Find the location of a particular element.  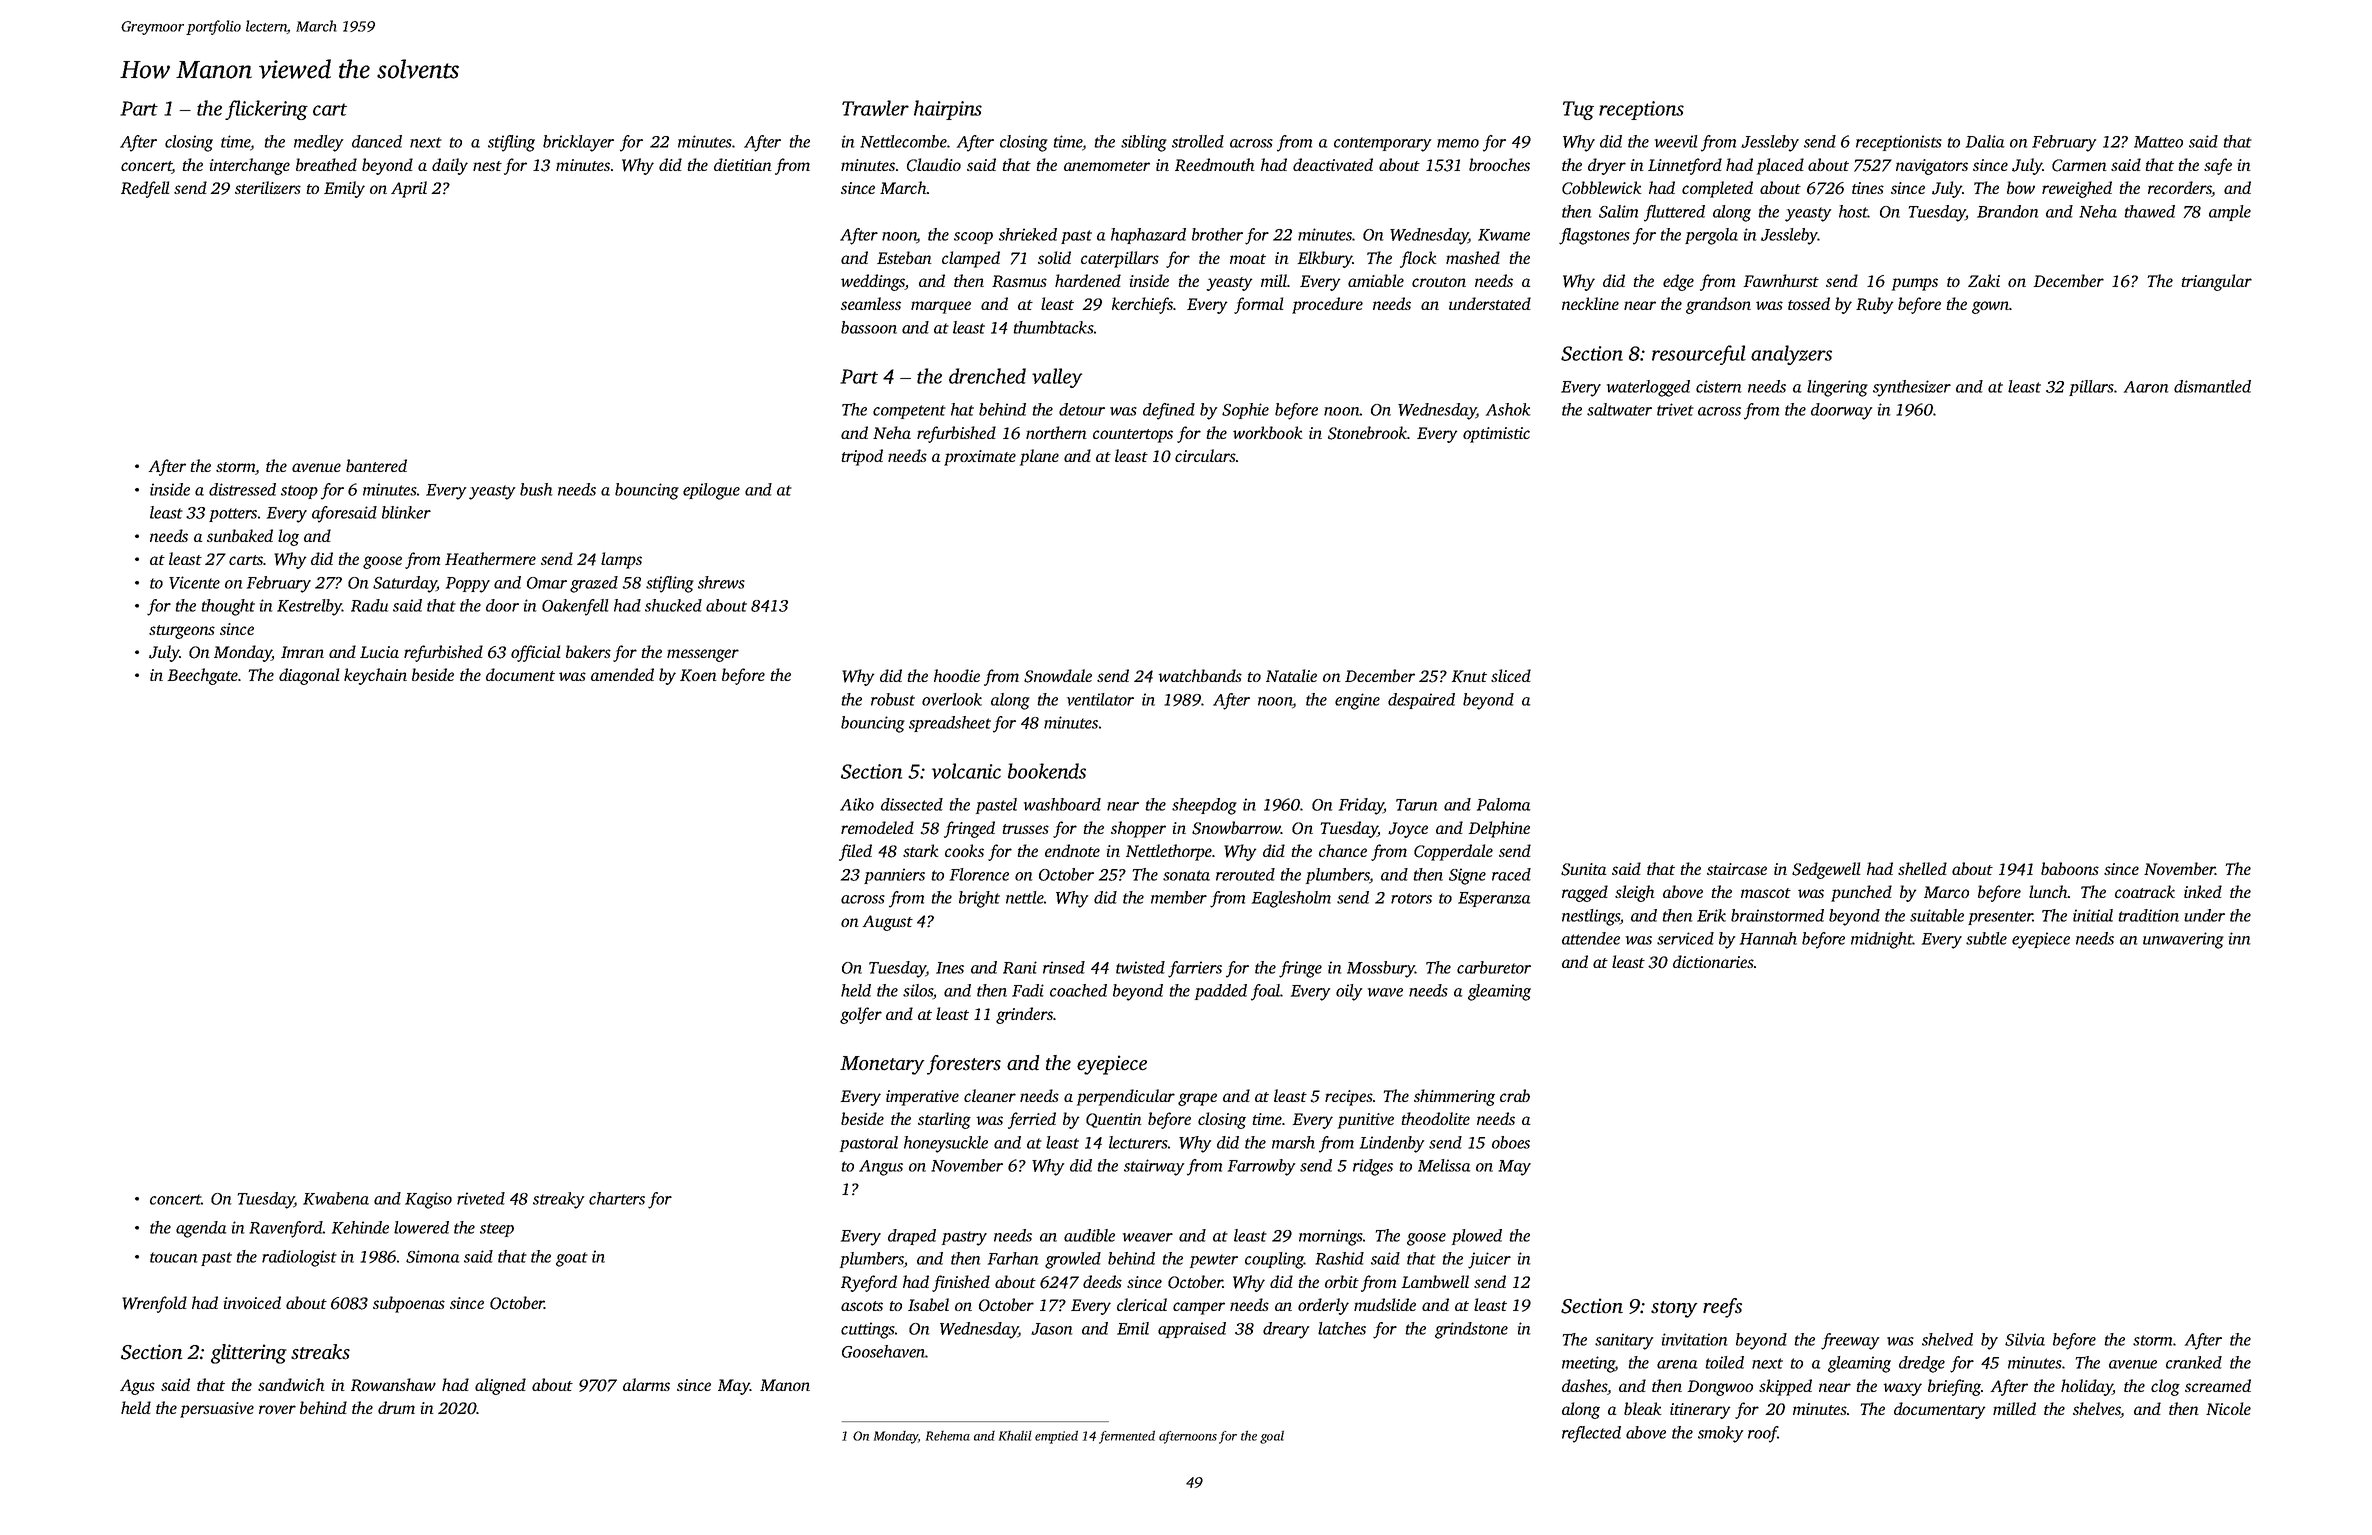

procedure is located at coordinates (1327, 305).
